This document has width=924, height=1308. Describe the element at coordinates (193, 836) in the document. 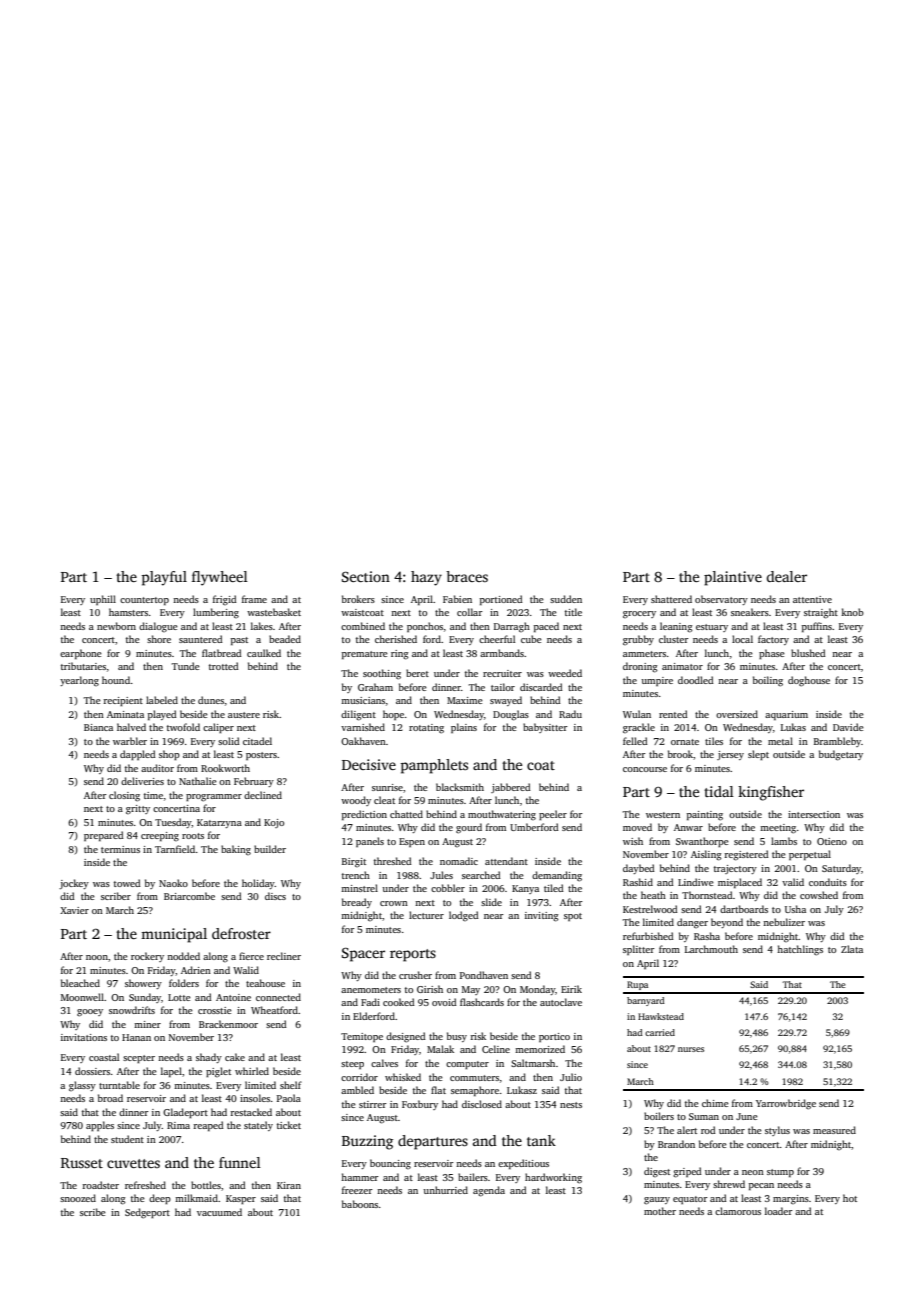

I see `roots` at that location.
